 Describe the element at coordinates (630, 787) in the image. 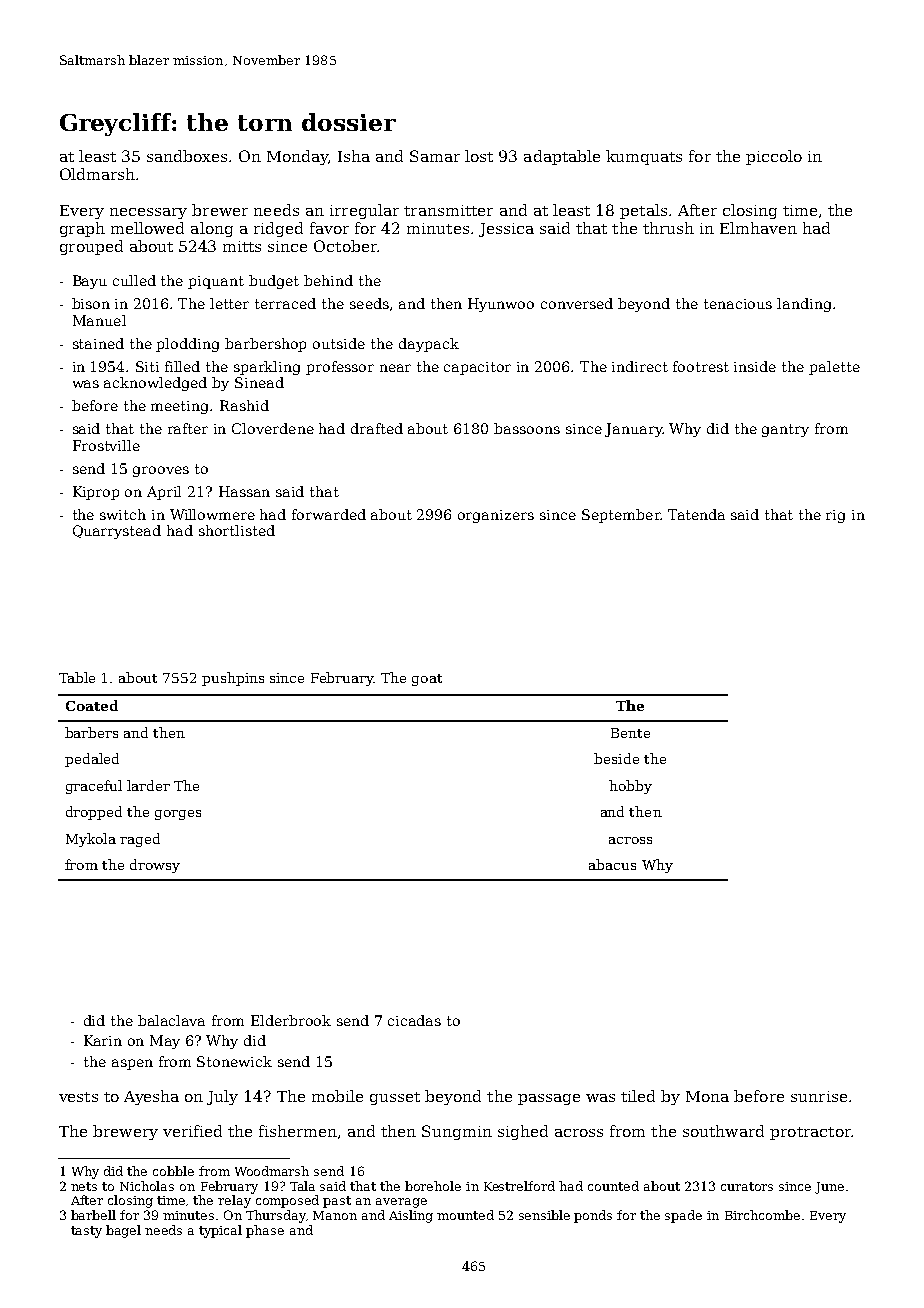

I see `hobby` at that location.
